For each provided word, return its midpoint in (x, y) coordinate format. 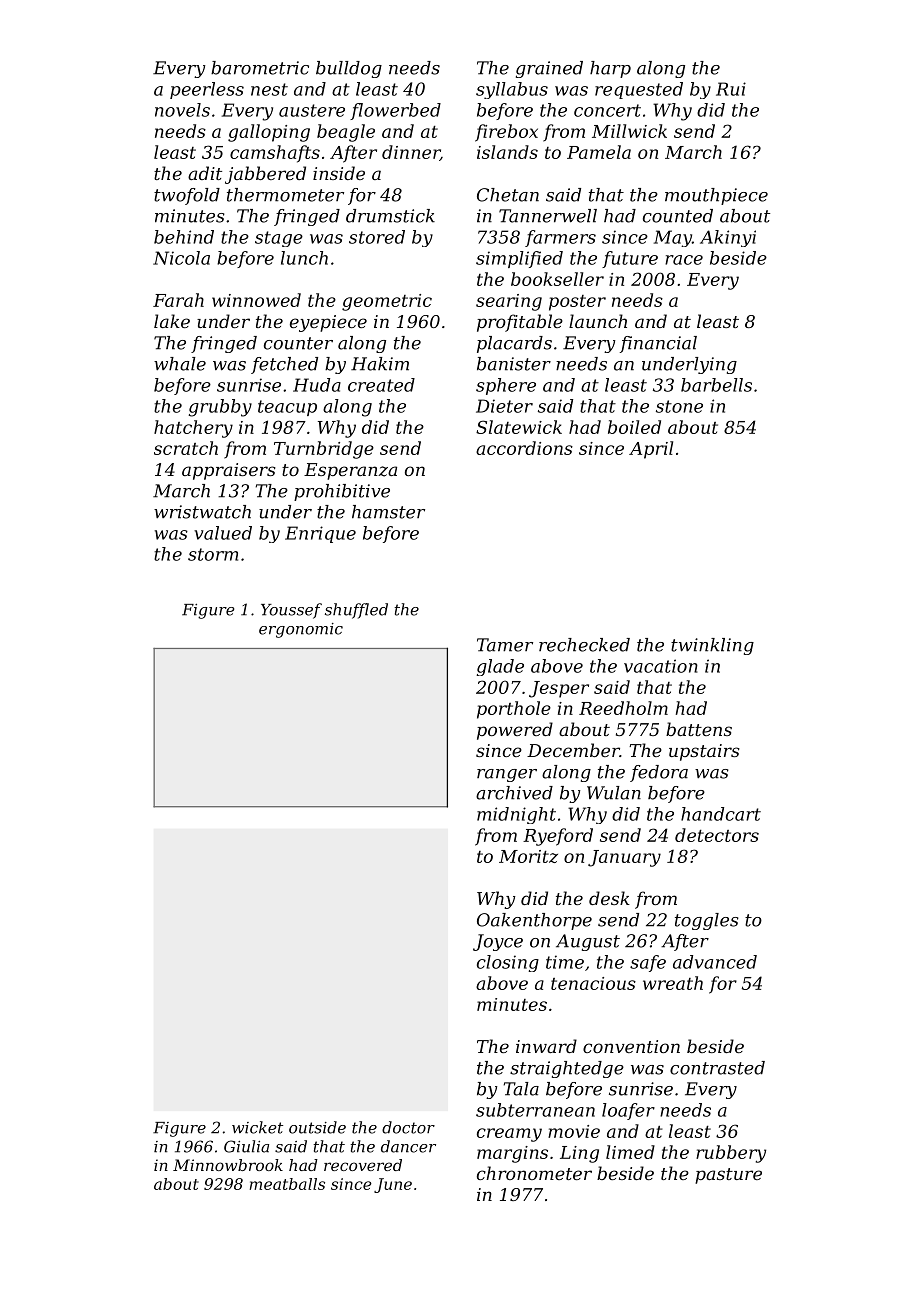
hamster (388, 512)
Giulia (246, 1146)
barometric (260, 68)
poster (577, 303)
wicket (257, 1127)
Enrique (320, 534)
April (651, 450)
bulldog (349, 69)
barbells (716, 385)
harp (610, 69)
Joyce (498, 942)
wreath (673, 983)
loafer (628, 1111)
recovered (363, 1165)
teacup (287, 408)
